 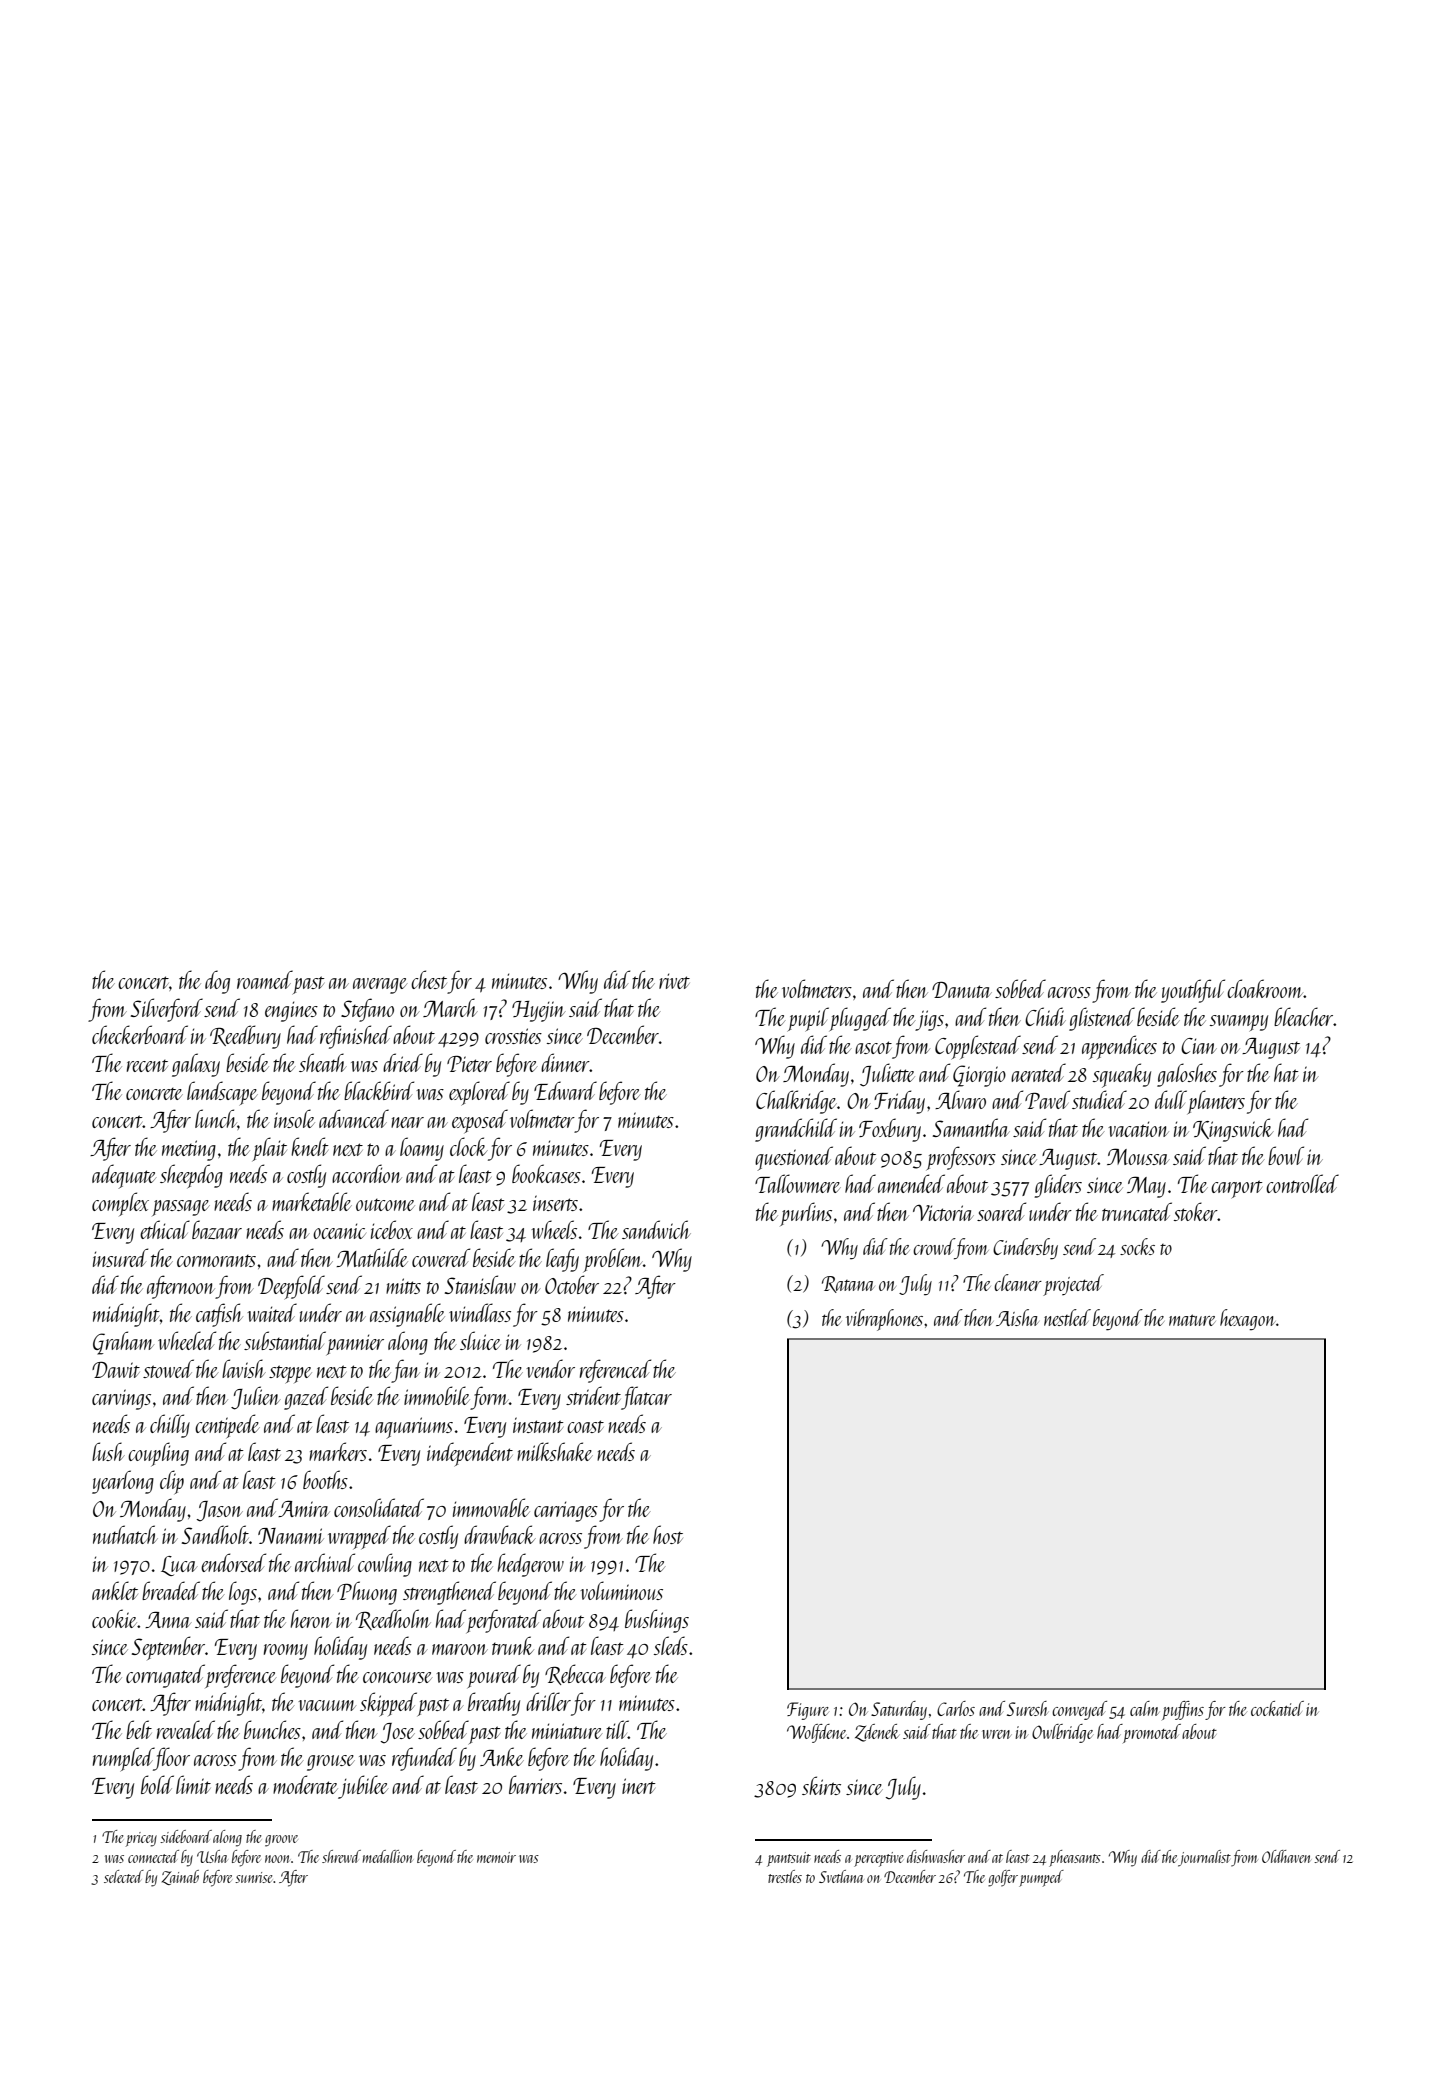 I want to click on flatcar, so click(x=646, y=1398).
